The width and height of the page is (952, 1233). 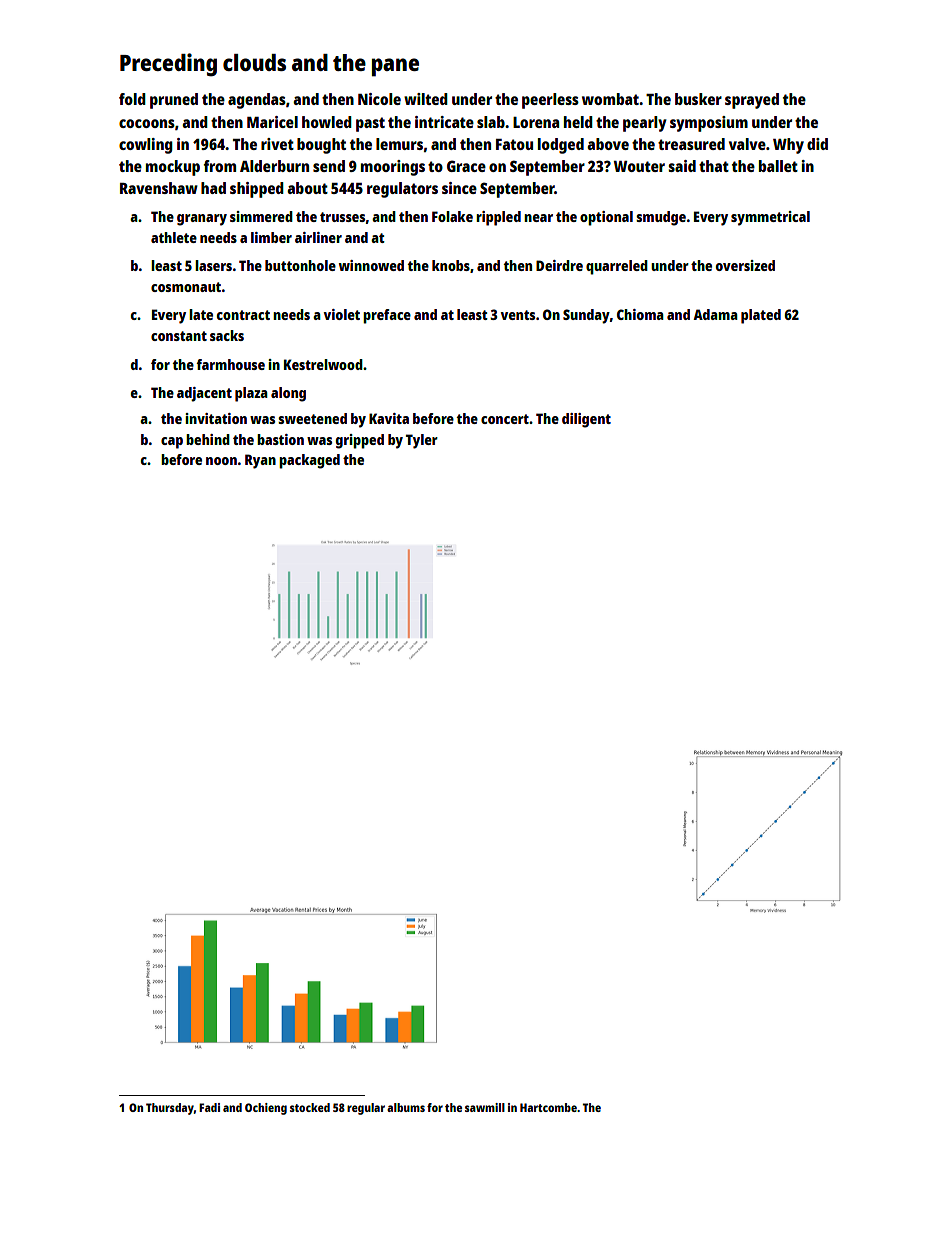 I want to click on stocked, so click(x=310, y=1107).
